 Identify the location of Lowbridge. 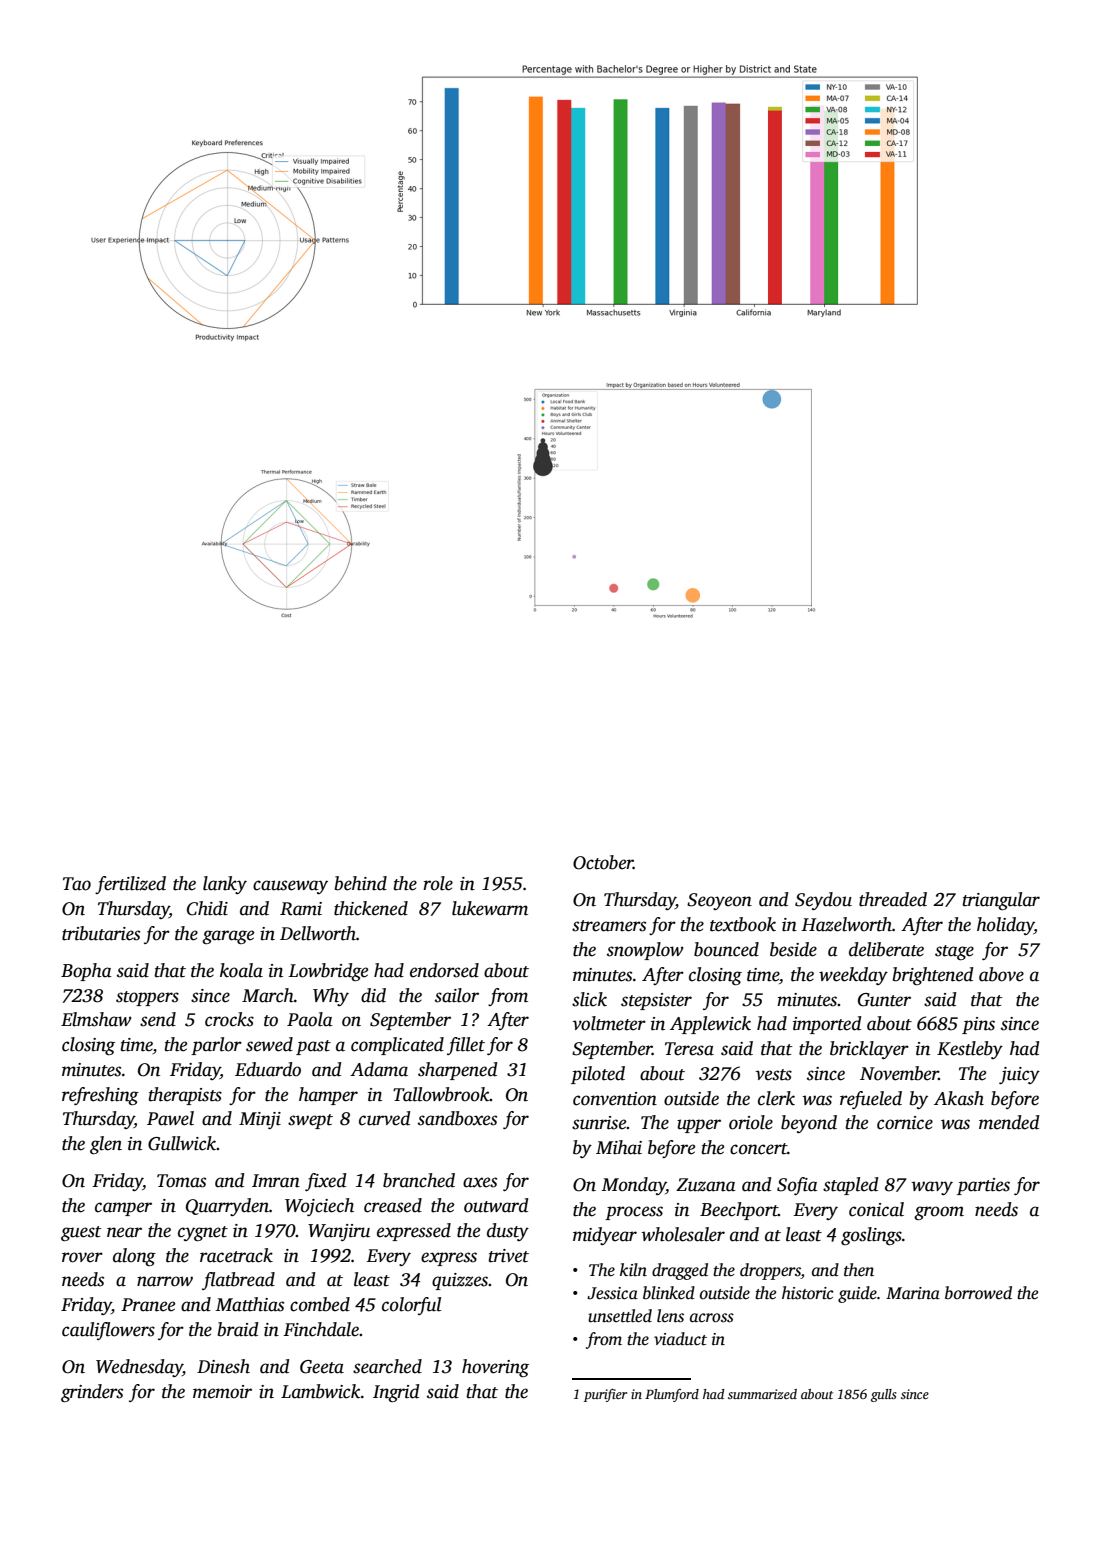
(328, 972).
